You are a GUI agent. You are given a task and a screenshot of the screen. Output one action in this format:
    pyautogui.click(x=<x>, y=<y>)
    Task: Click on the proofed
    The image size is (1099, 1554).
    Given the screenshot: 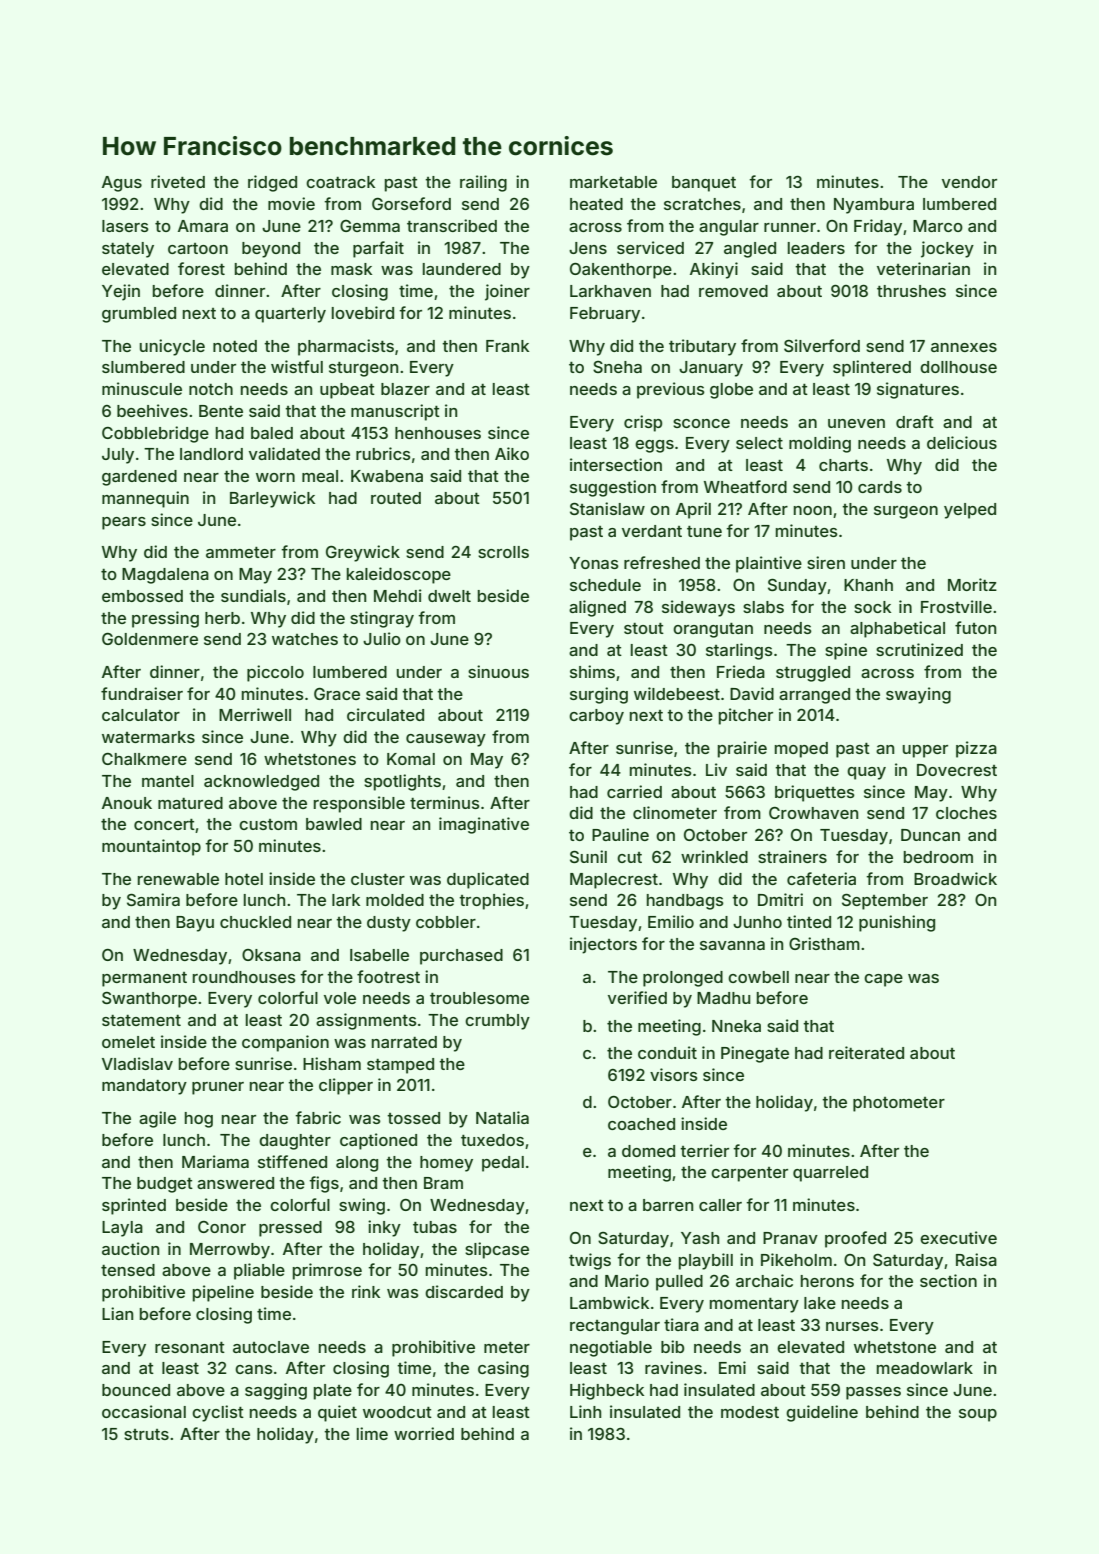 What is the action you would take?
    pyautogui.click(x=855, y=1239)
